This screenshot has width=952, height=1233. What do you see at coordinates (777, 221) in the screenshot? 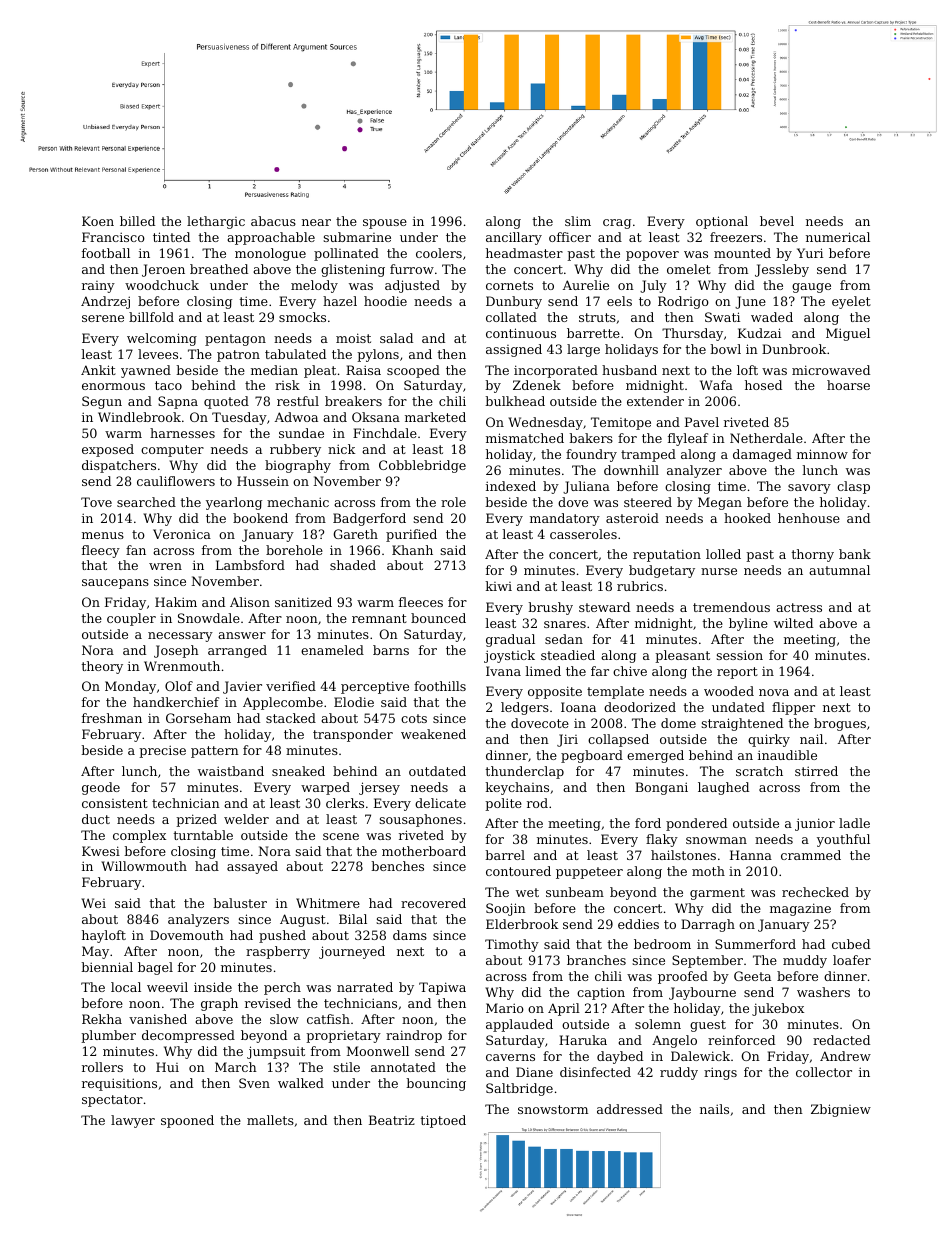
I see `bevel` at bounding box center [777, 221].
